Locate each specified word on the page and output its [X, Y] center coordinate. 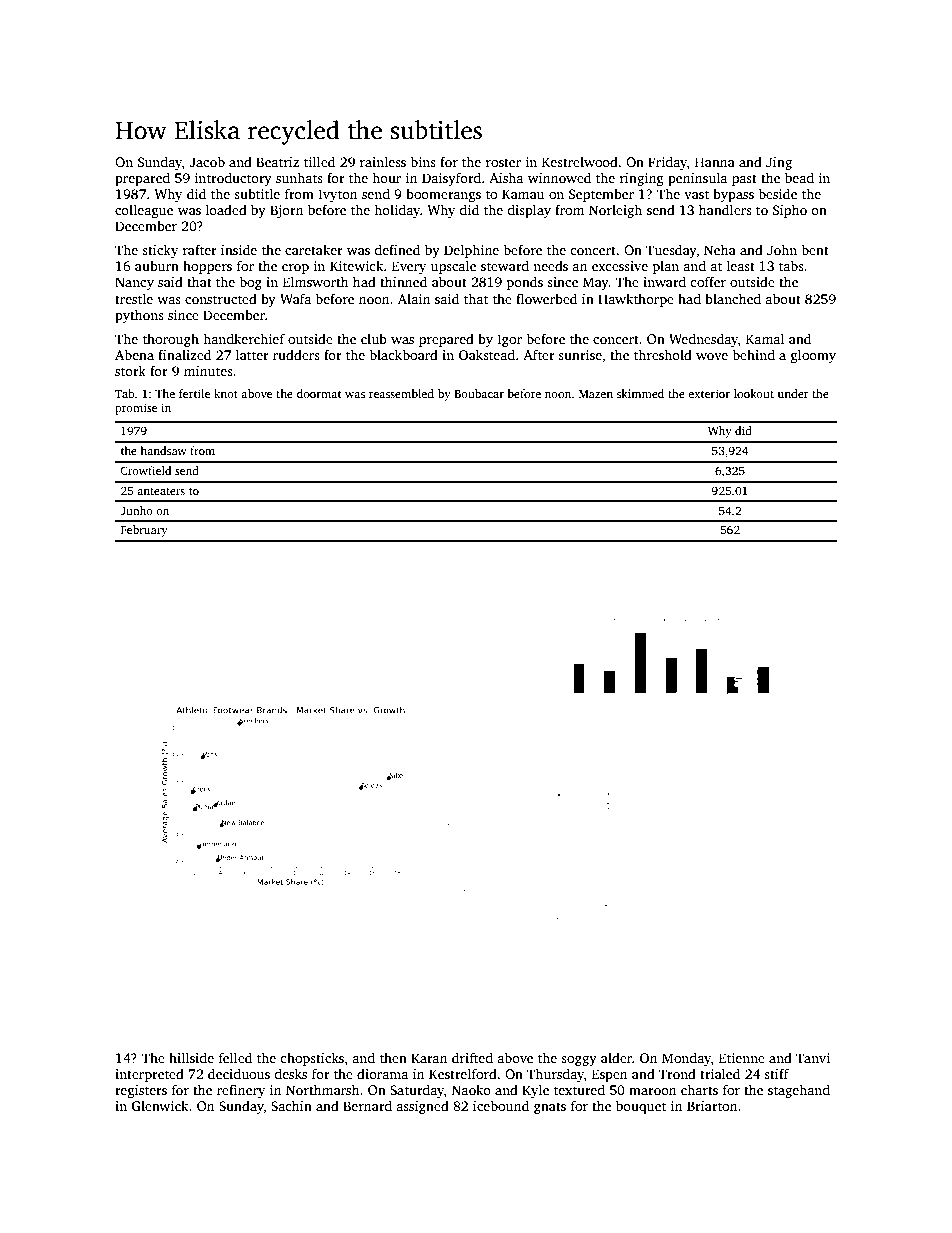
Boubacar [479, 393]
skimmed [640, 393]
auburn [157, 265]
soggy [579, 1061]
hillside [191, 1057]
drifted [472, 1057]
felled [235, 1057]
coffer [708, 281]
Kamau [523, 194]
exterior [709, 393]
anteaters [161, 491]
